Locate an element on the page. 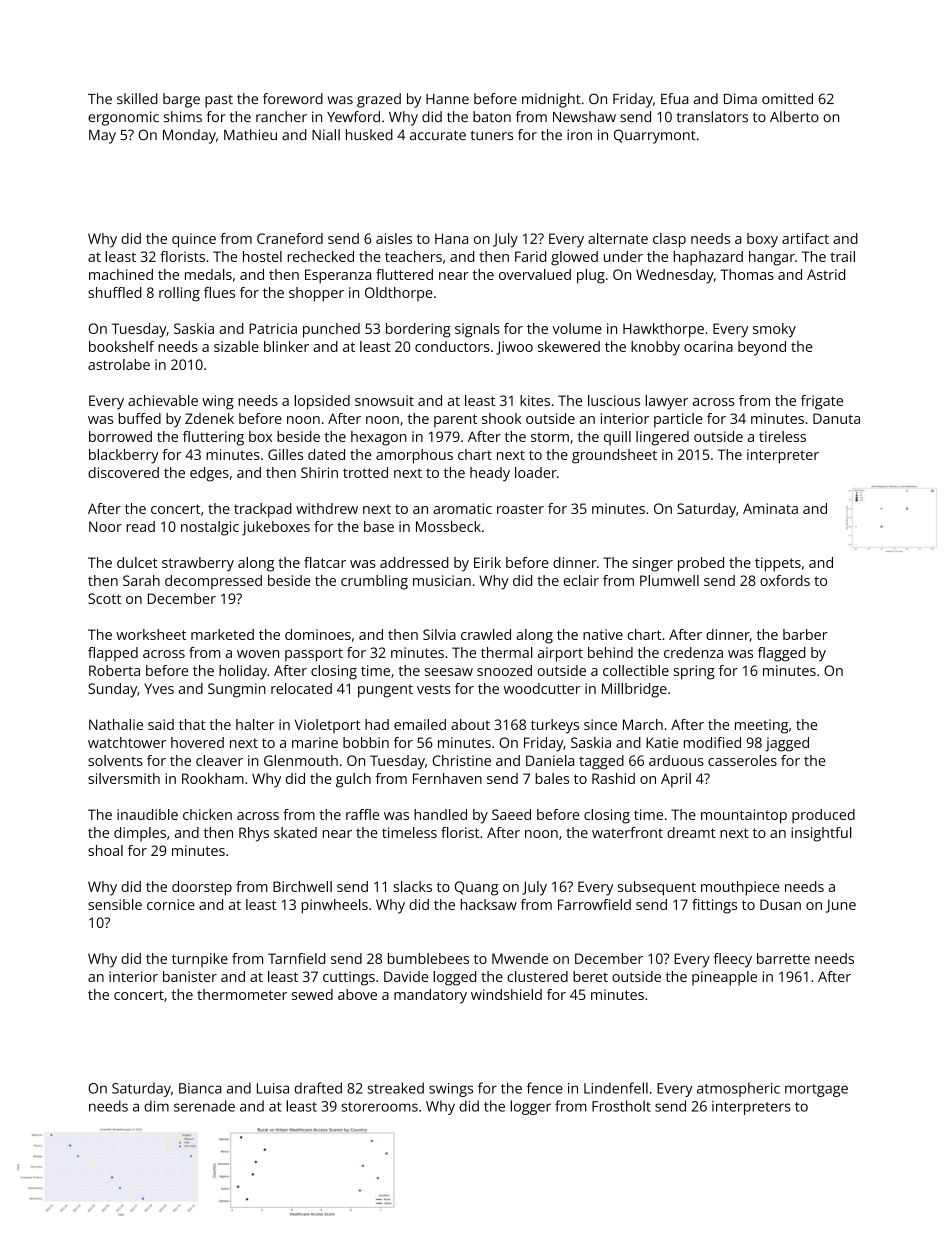 The image size is (952, 1233). eclair is located at coordinates (581, 580).
